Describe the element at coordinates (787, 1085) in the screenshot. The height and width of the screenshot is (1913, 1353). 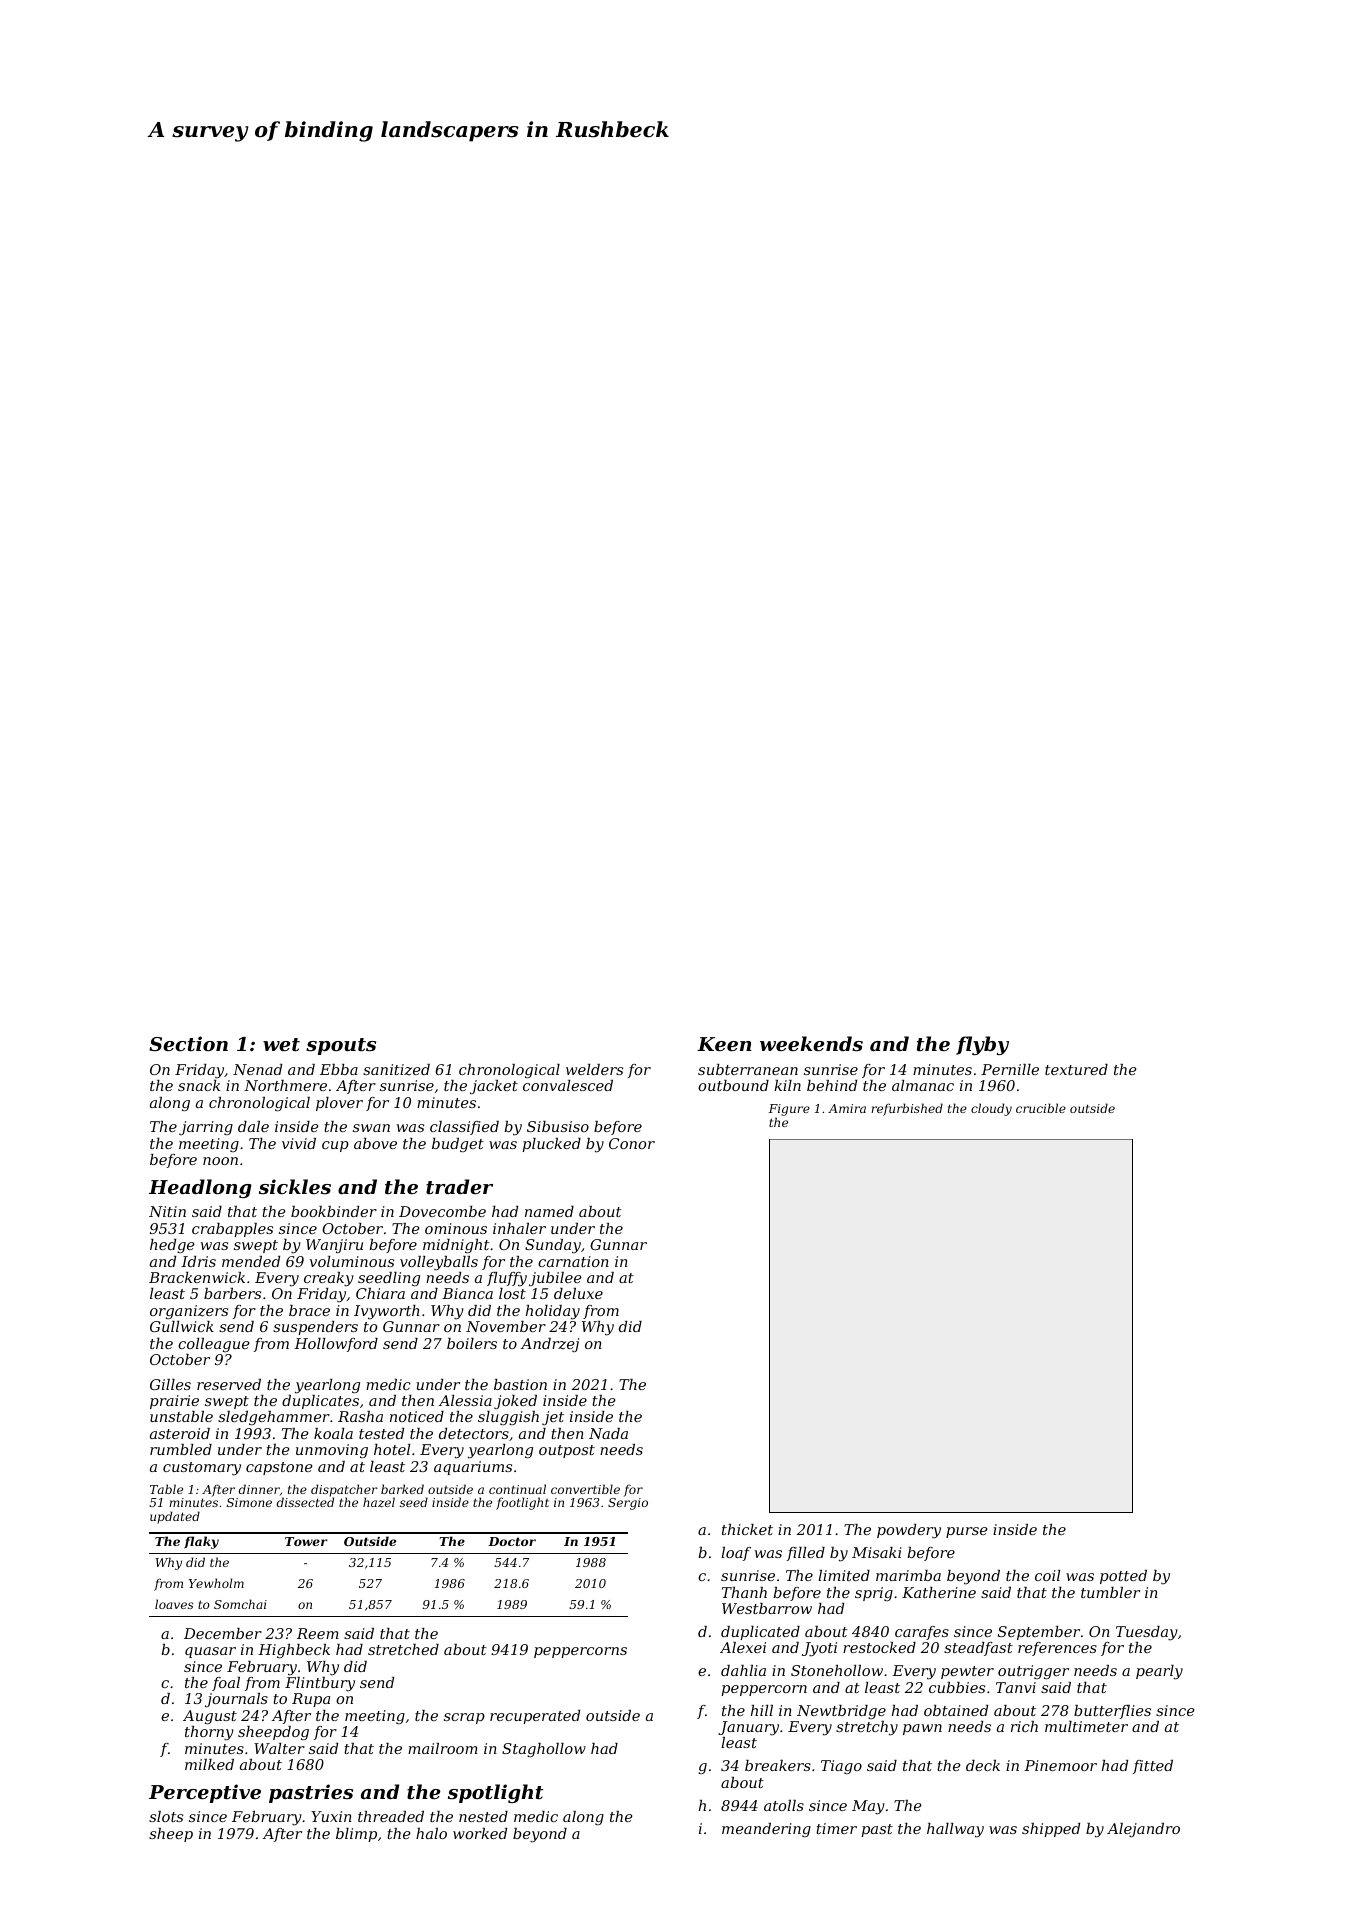
I see `kiln` at that location.
